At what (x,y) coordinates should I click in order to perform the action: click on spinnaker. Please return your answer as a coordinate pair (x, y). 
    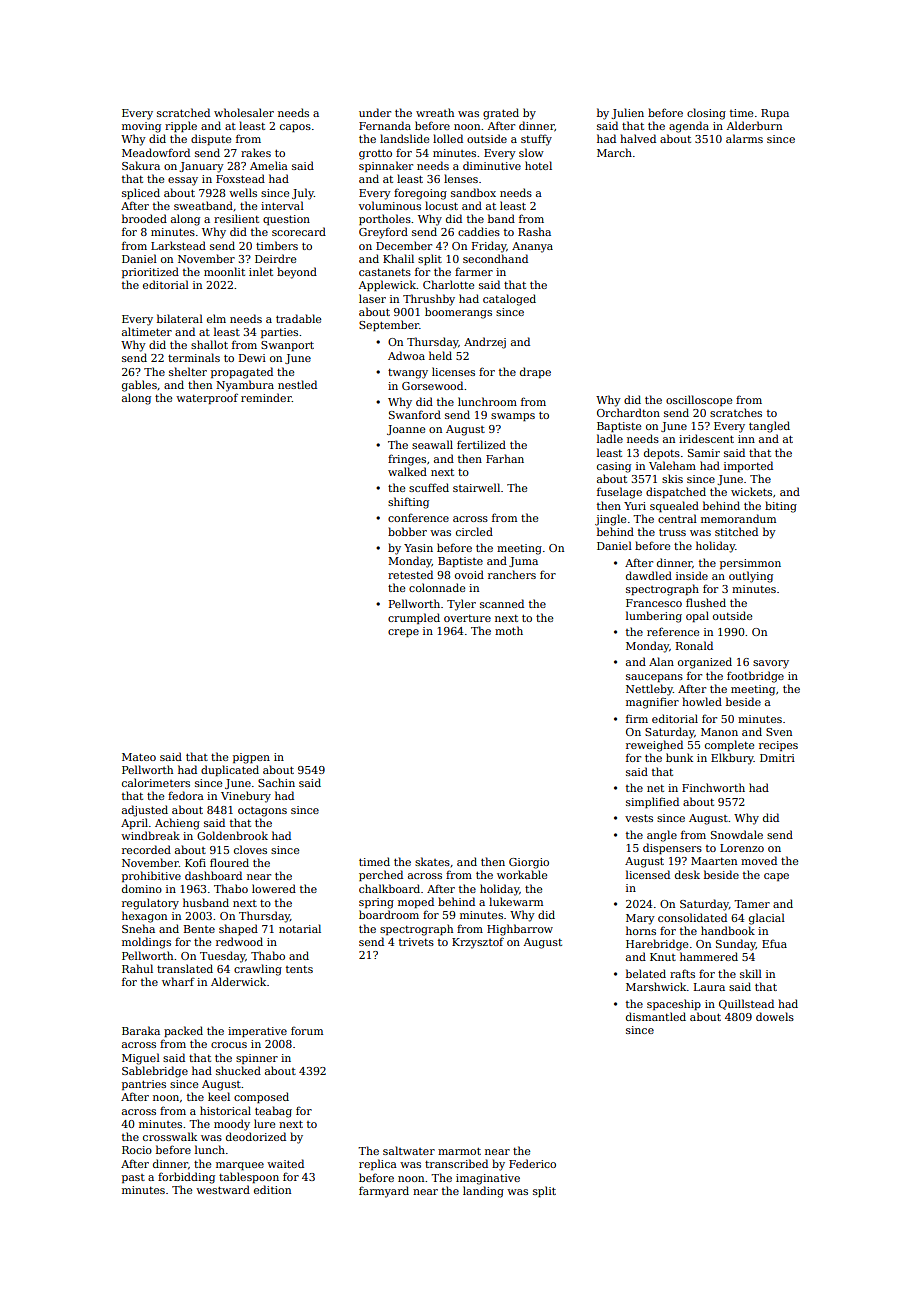
    Looking at the image, I should click on (386, 166).
